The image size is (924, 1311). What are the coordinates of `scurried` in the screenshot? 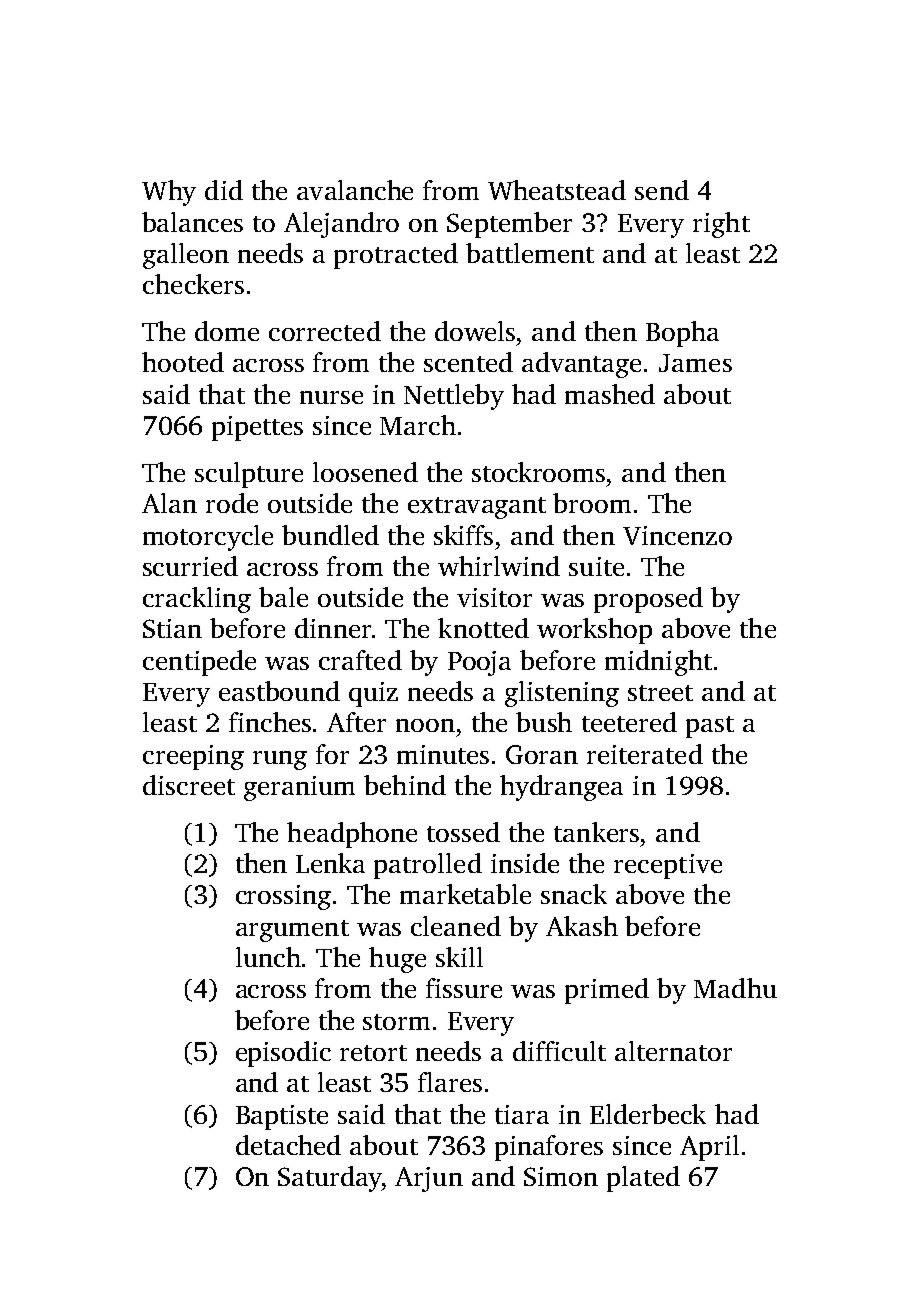 It's located at (190, 566).
